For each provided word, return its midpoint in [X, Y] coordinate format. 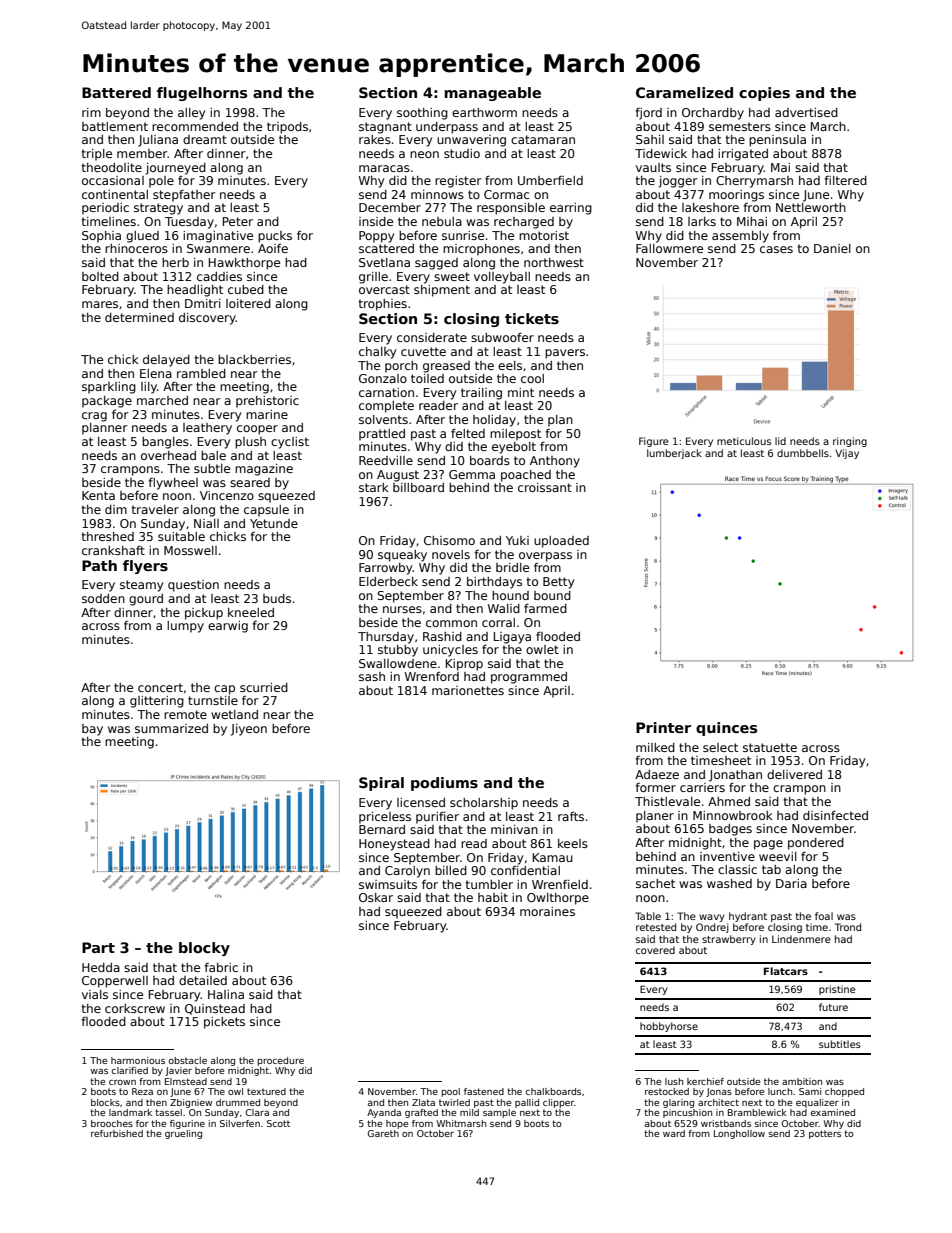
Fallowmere [669, 248]
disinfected [835, 815]
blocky [204, 949]
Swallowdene [398, 663]
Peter [238, 221]
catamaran [543, 139]
